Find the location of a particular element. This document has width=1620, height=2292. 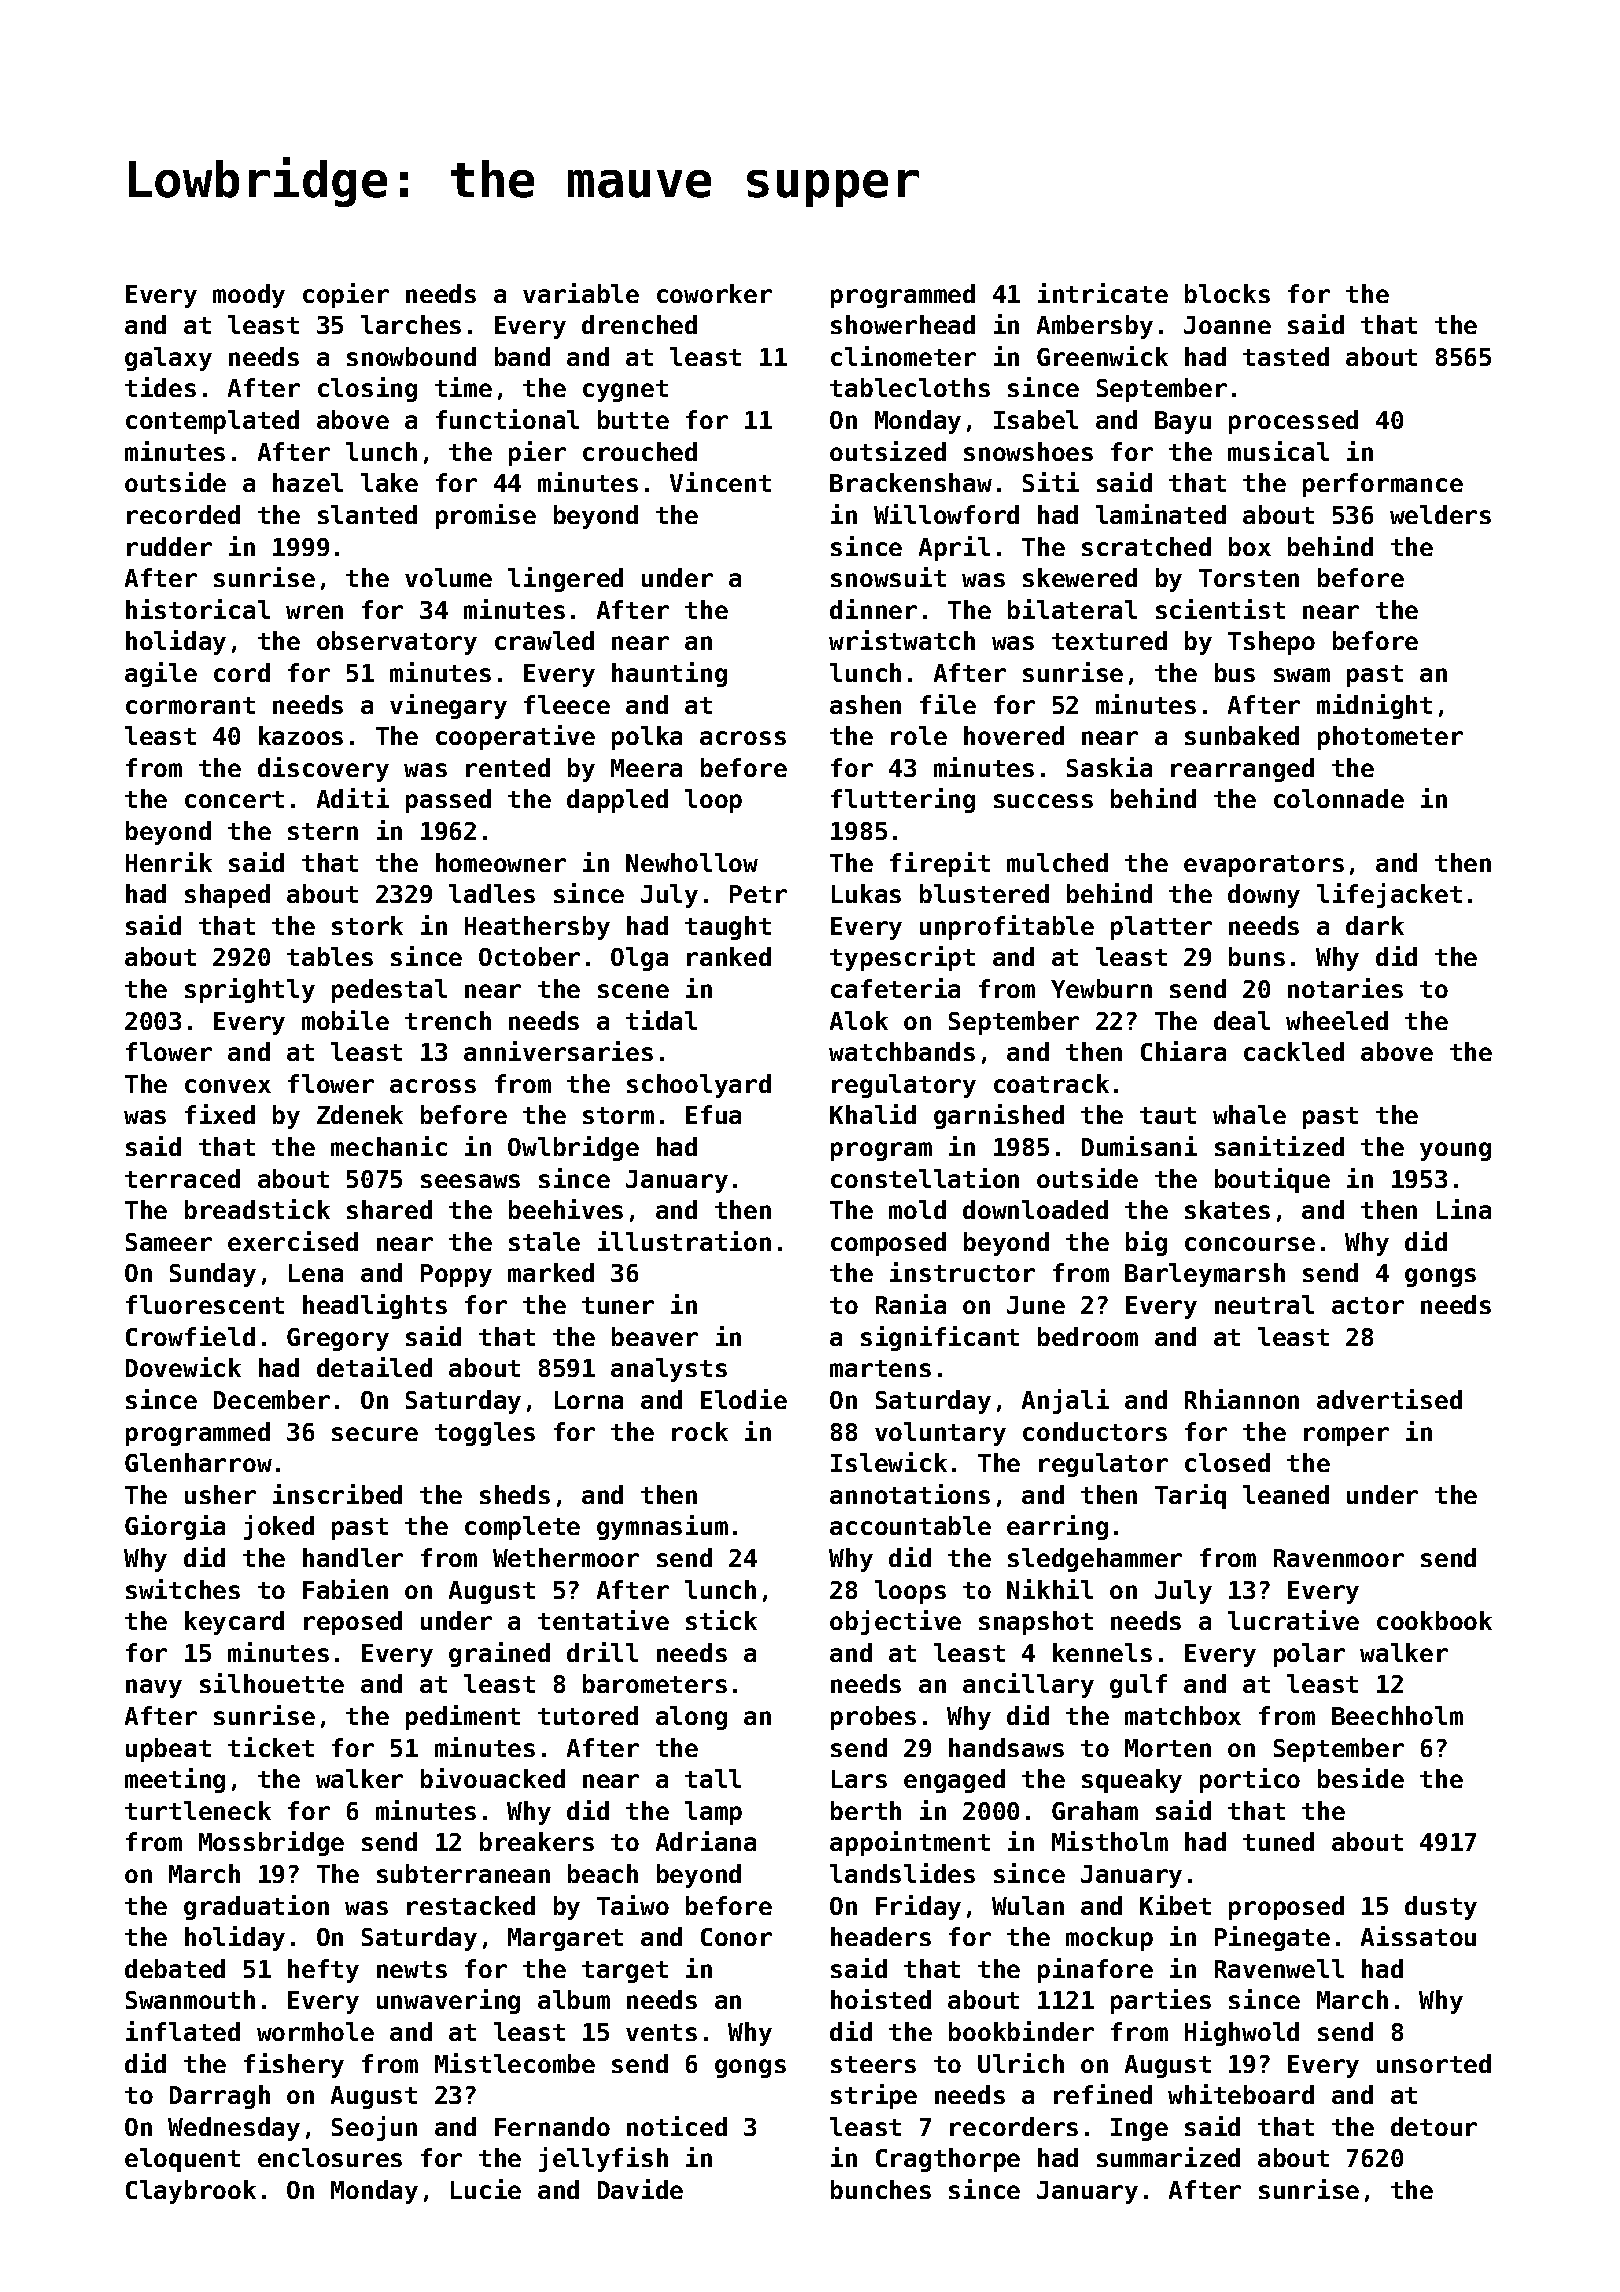

Henrik is located at coordinates (169, 862).
